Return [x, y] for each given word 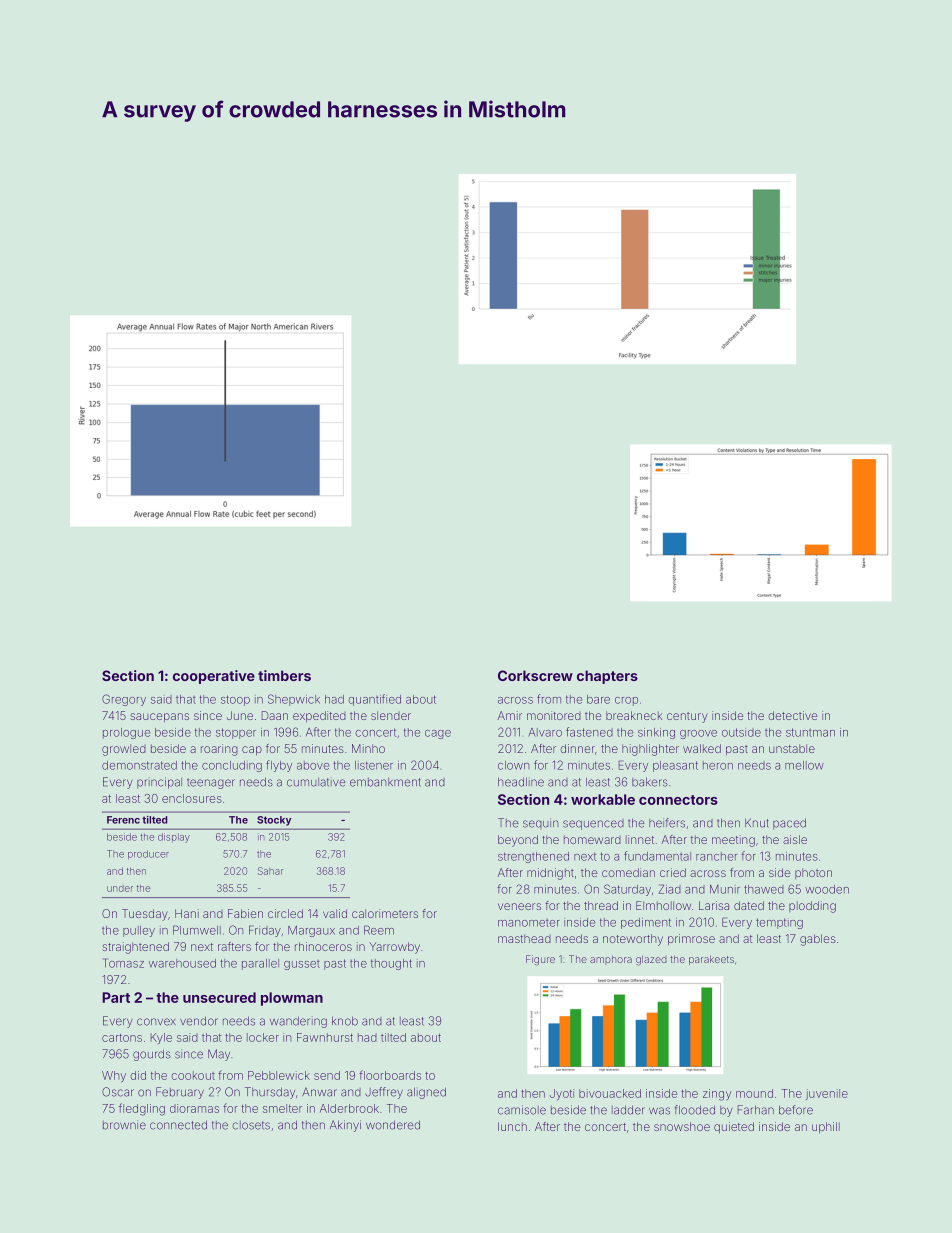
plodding [812, 907]
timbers [284, 675]
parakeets [711, 960]
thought [391, 964]
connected [178, 1125]
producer [148, 854]
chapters [607, 677]
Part [116, 997]
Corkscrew [535, 675]
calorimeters [385, 913]
